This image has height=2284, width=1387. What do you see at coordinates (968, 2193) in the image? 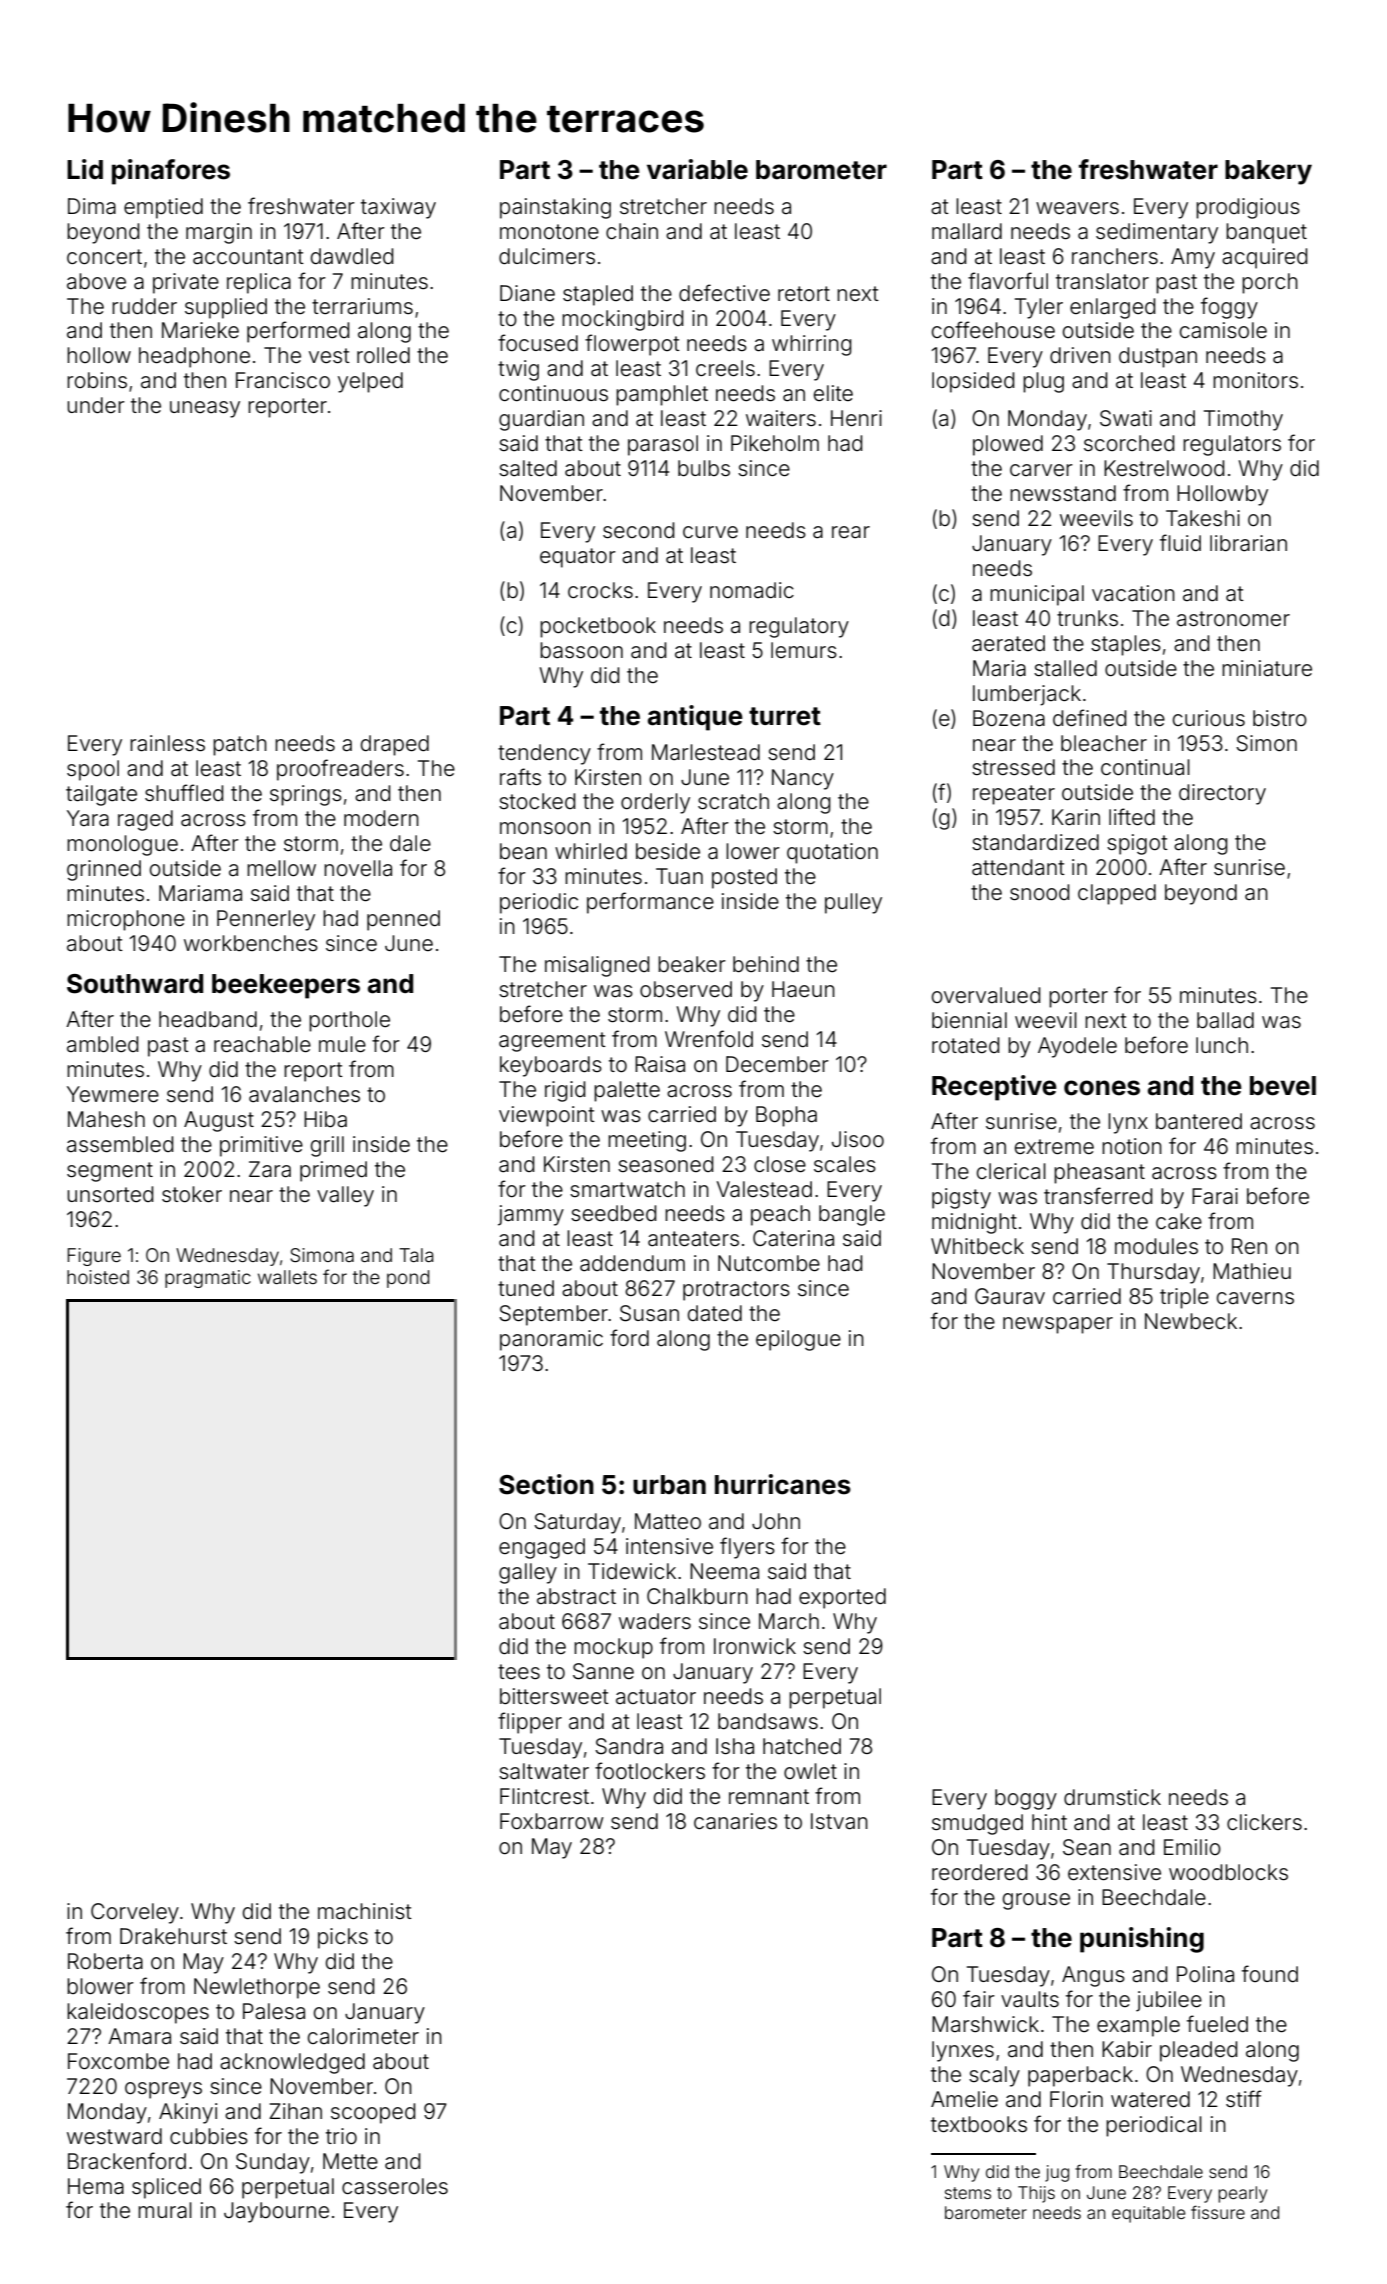
I see `stems` at bounding box center [968, 2193].
